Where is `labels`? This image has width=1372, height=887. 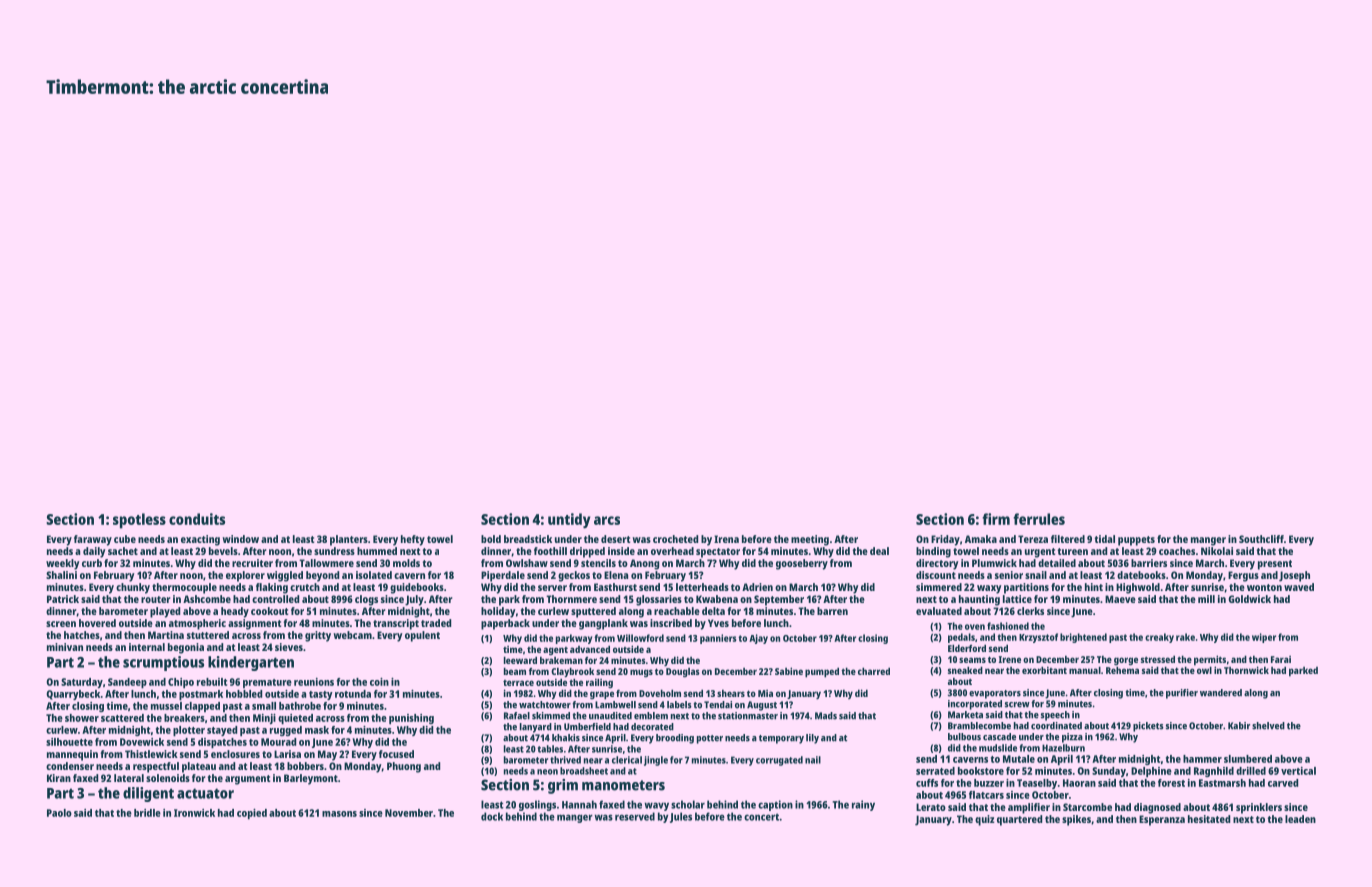
labels is located at coordinates (679, 705).
